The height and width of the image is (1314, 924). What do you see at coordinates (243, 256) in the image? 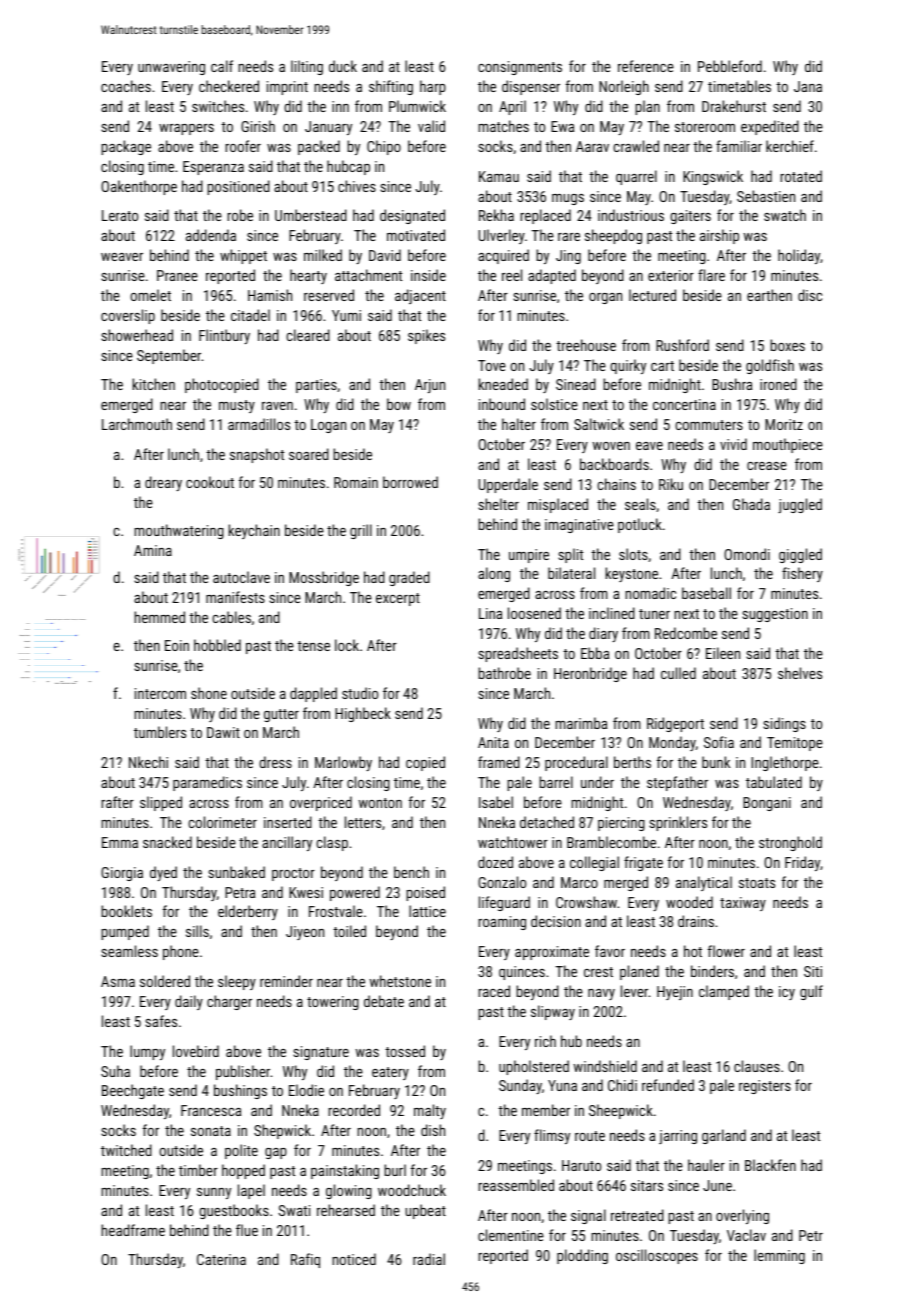
I see `whippet` at bounding box center [243, 256].
